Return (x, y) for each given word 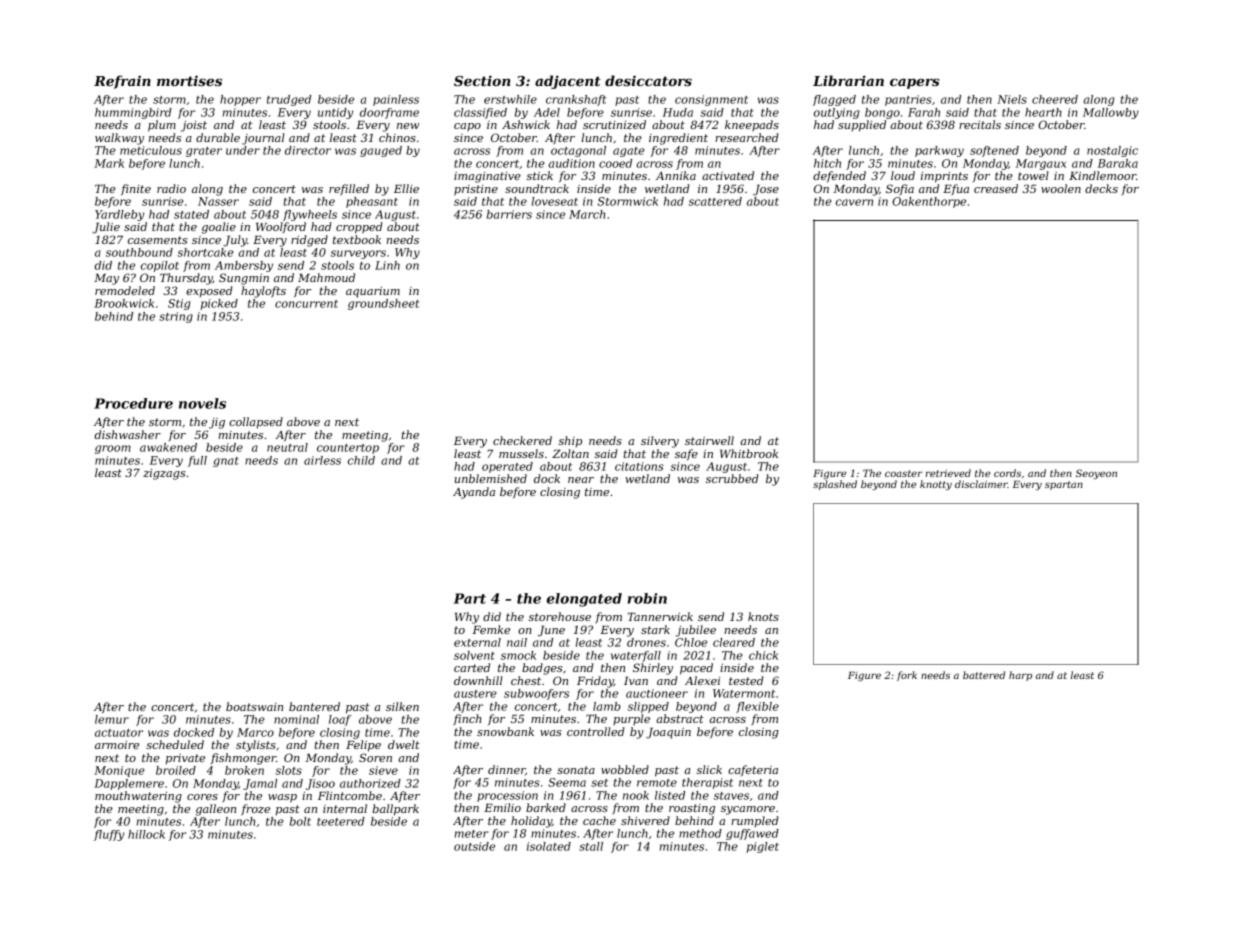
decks (1101, 188)
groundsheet (383, 304)
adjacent (568, 82)
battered (984, 675)
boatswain (254, 706)
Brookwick (124, 303)
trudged (289, 100)
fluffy (109, 835)
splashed (835, 485)
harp (1020, 676)
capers (915, 83)
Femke (491, 629)
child (361, 460)
